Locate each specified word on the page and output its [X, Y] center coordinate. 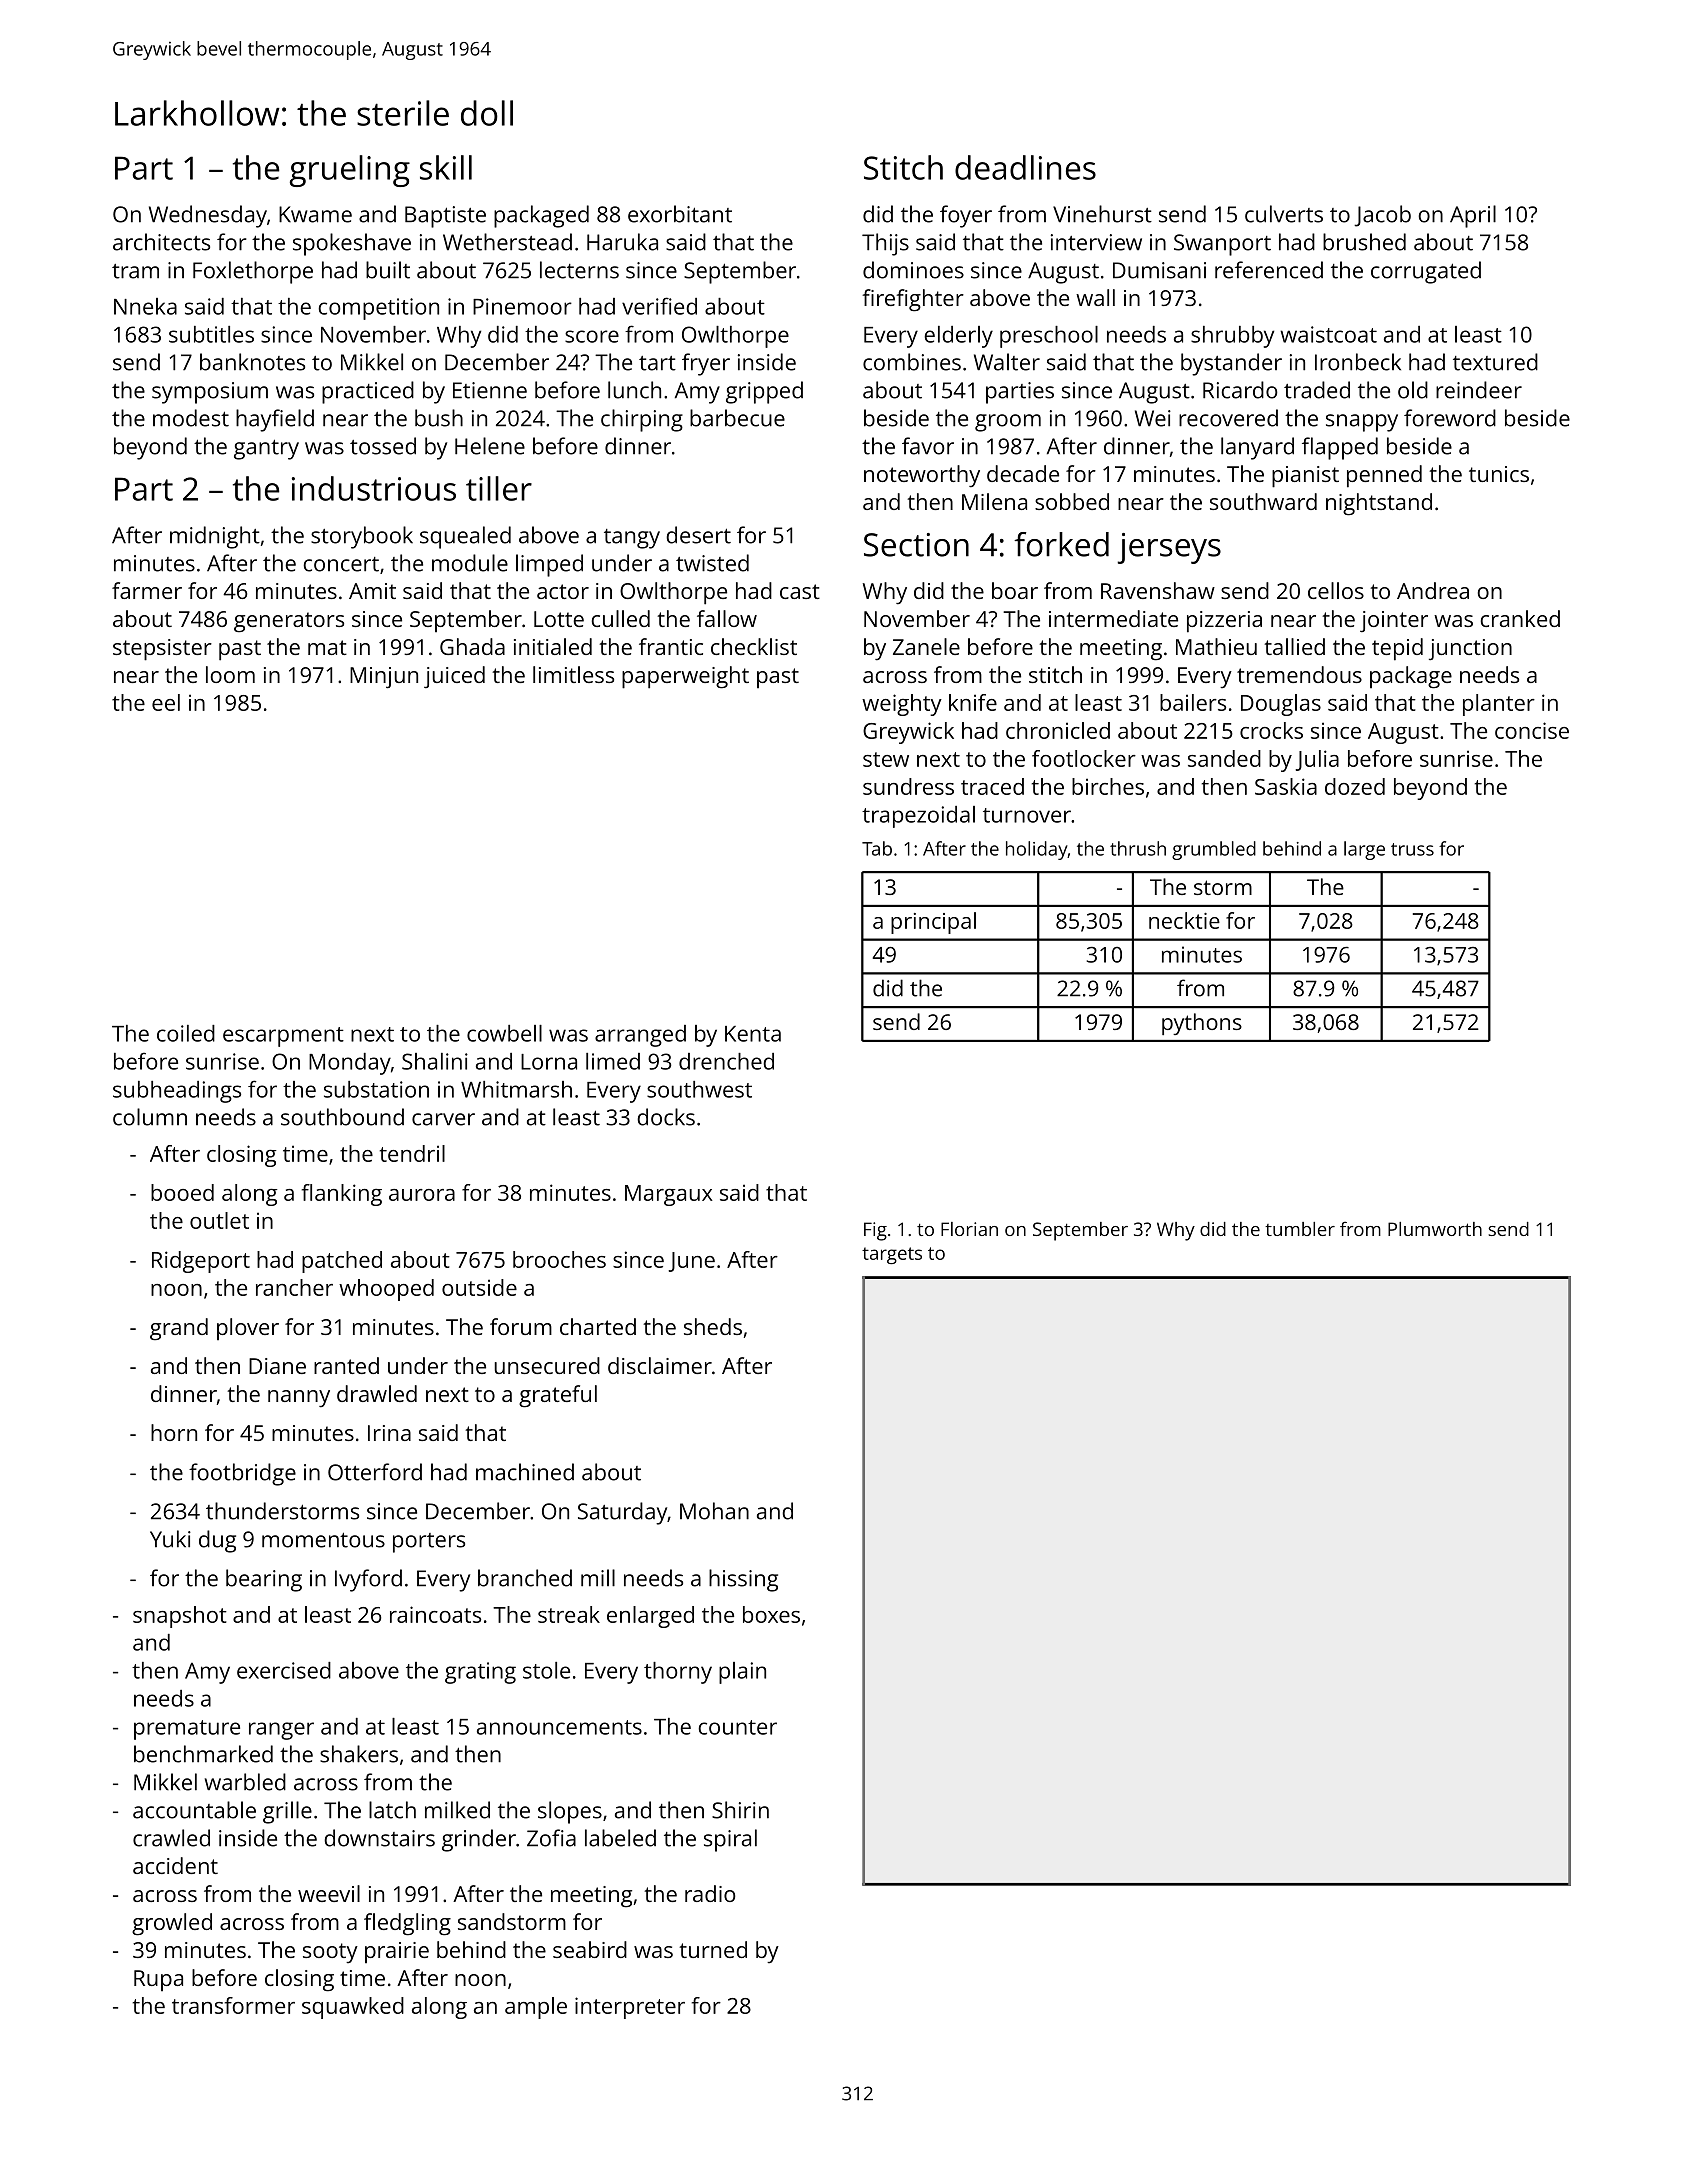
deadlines [1025, 167]
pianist [1305, 477]
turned [713, 1949]
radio [710, 1893]
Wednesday [208, 216]
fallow [727, 618]
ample [536, 2008]
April [1473, 216]
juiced [454, 677]
